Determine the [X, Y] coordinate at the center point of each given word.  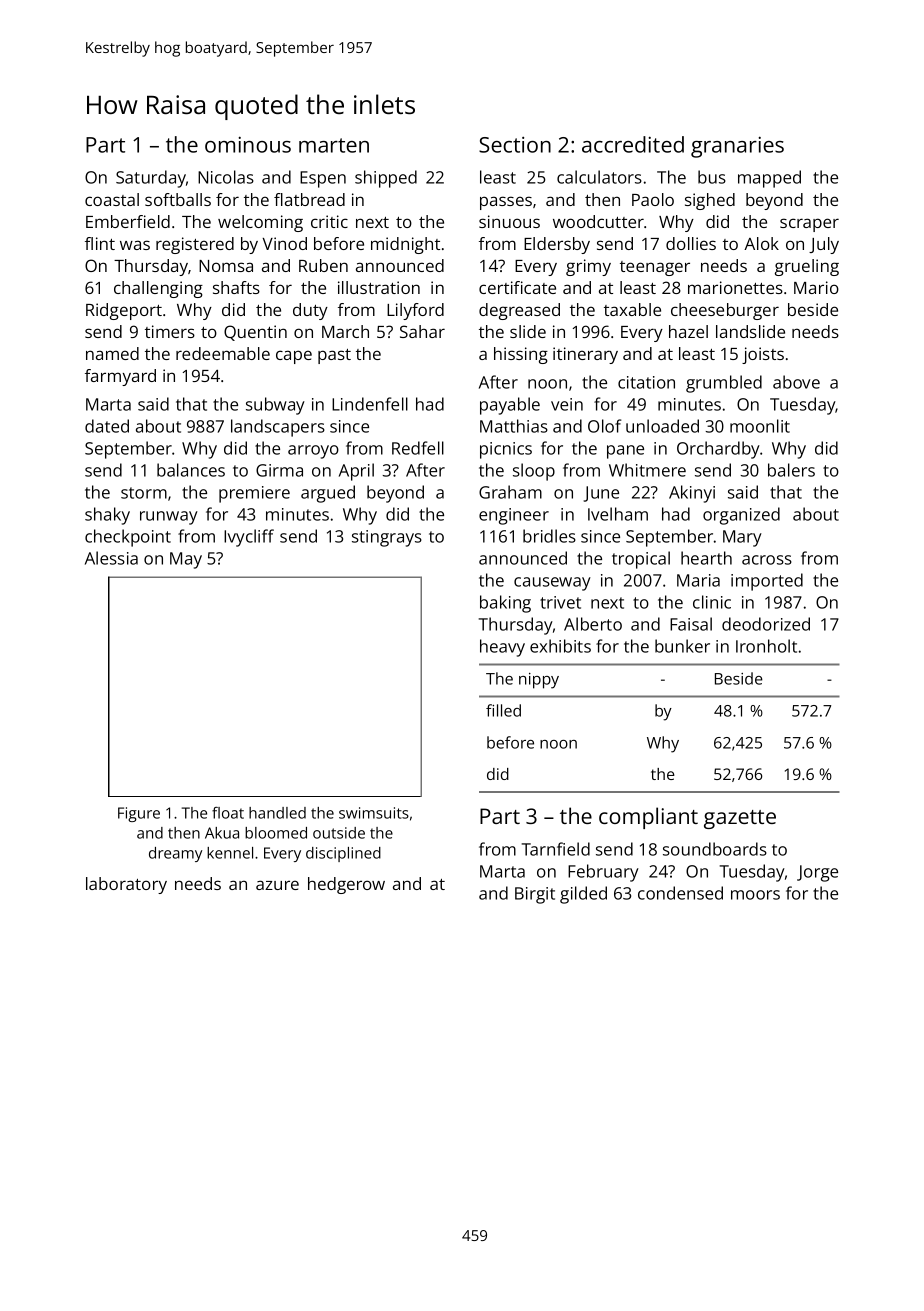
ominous [248, 144]
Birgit [535, 895]
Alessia [111, 558]
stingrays [387, 538]
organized [741, 516]
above [796, 382]
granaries [737, 147]
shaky [107, 516]
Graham [510, 492]
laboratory [126, 885]
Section [515, 145]
